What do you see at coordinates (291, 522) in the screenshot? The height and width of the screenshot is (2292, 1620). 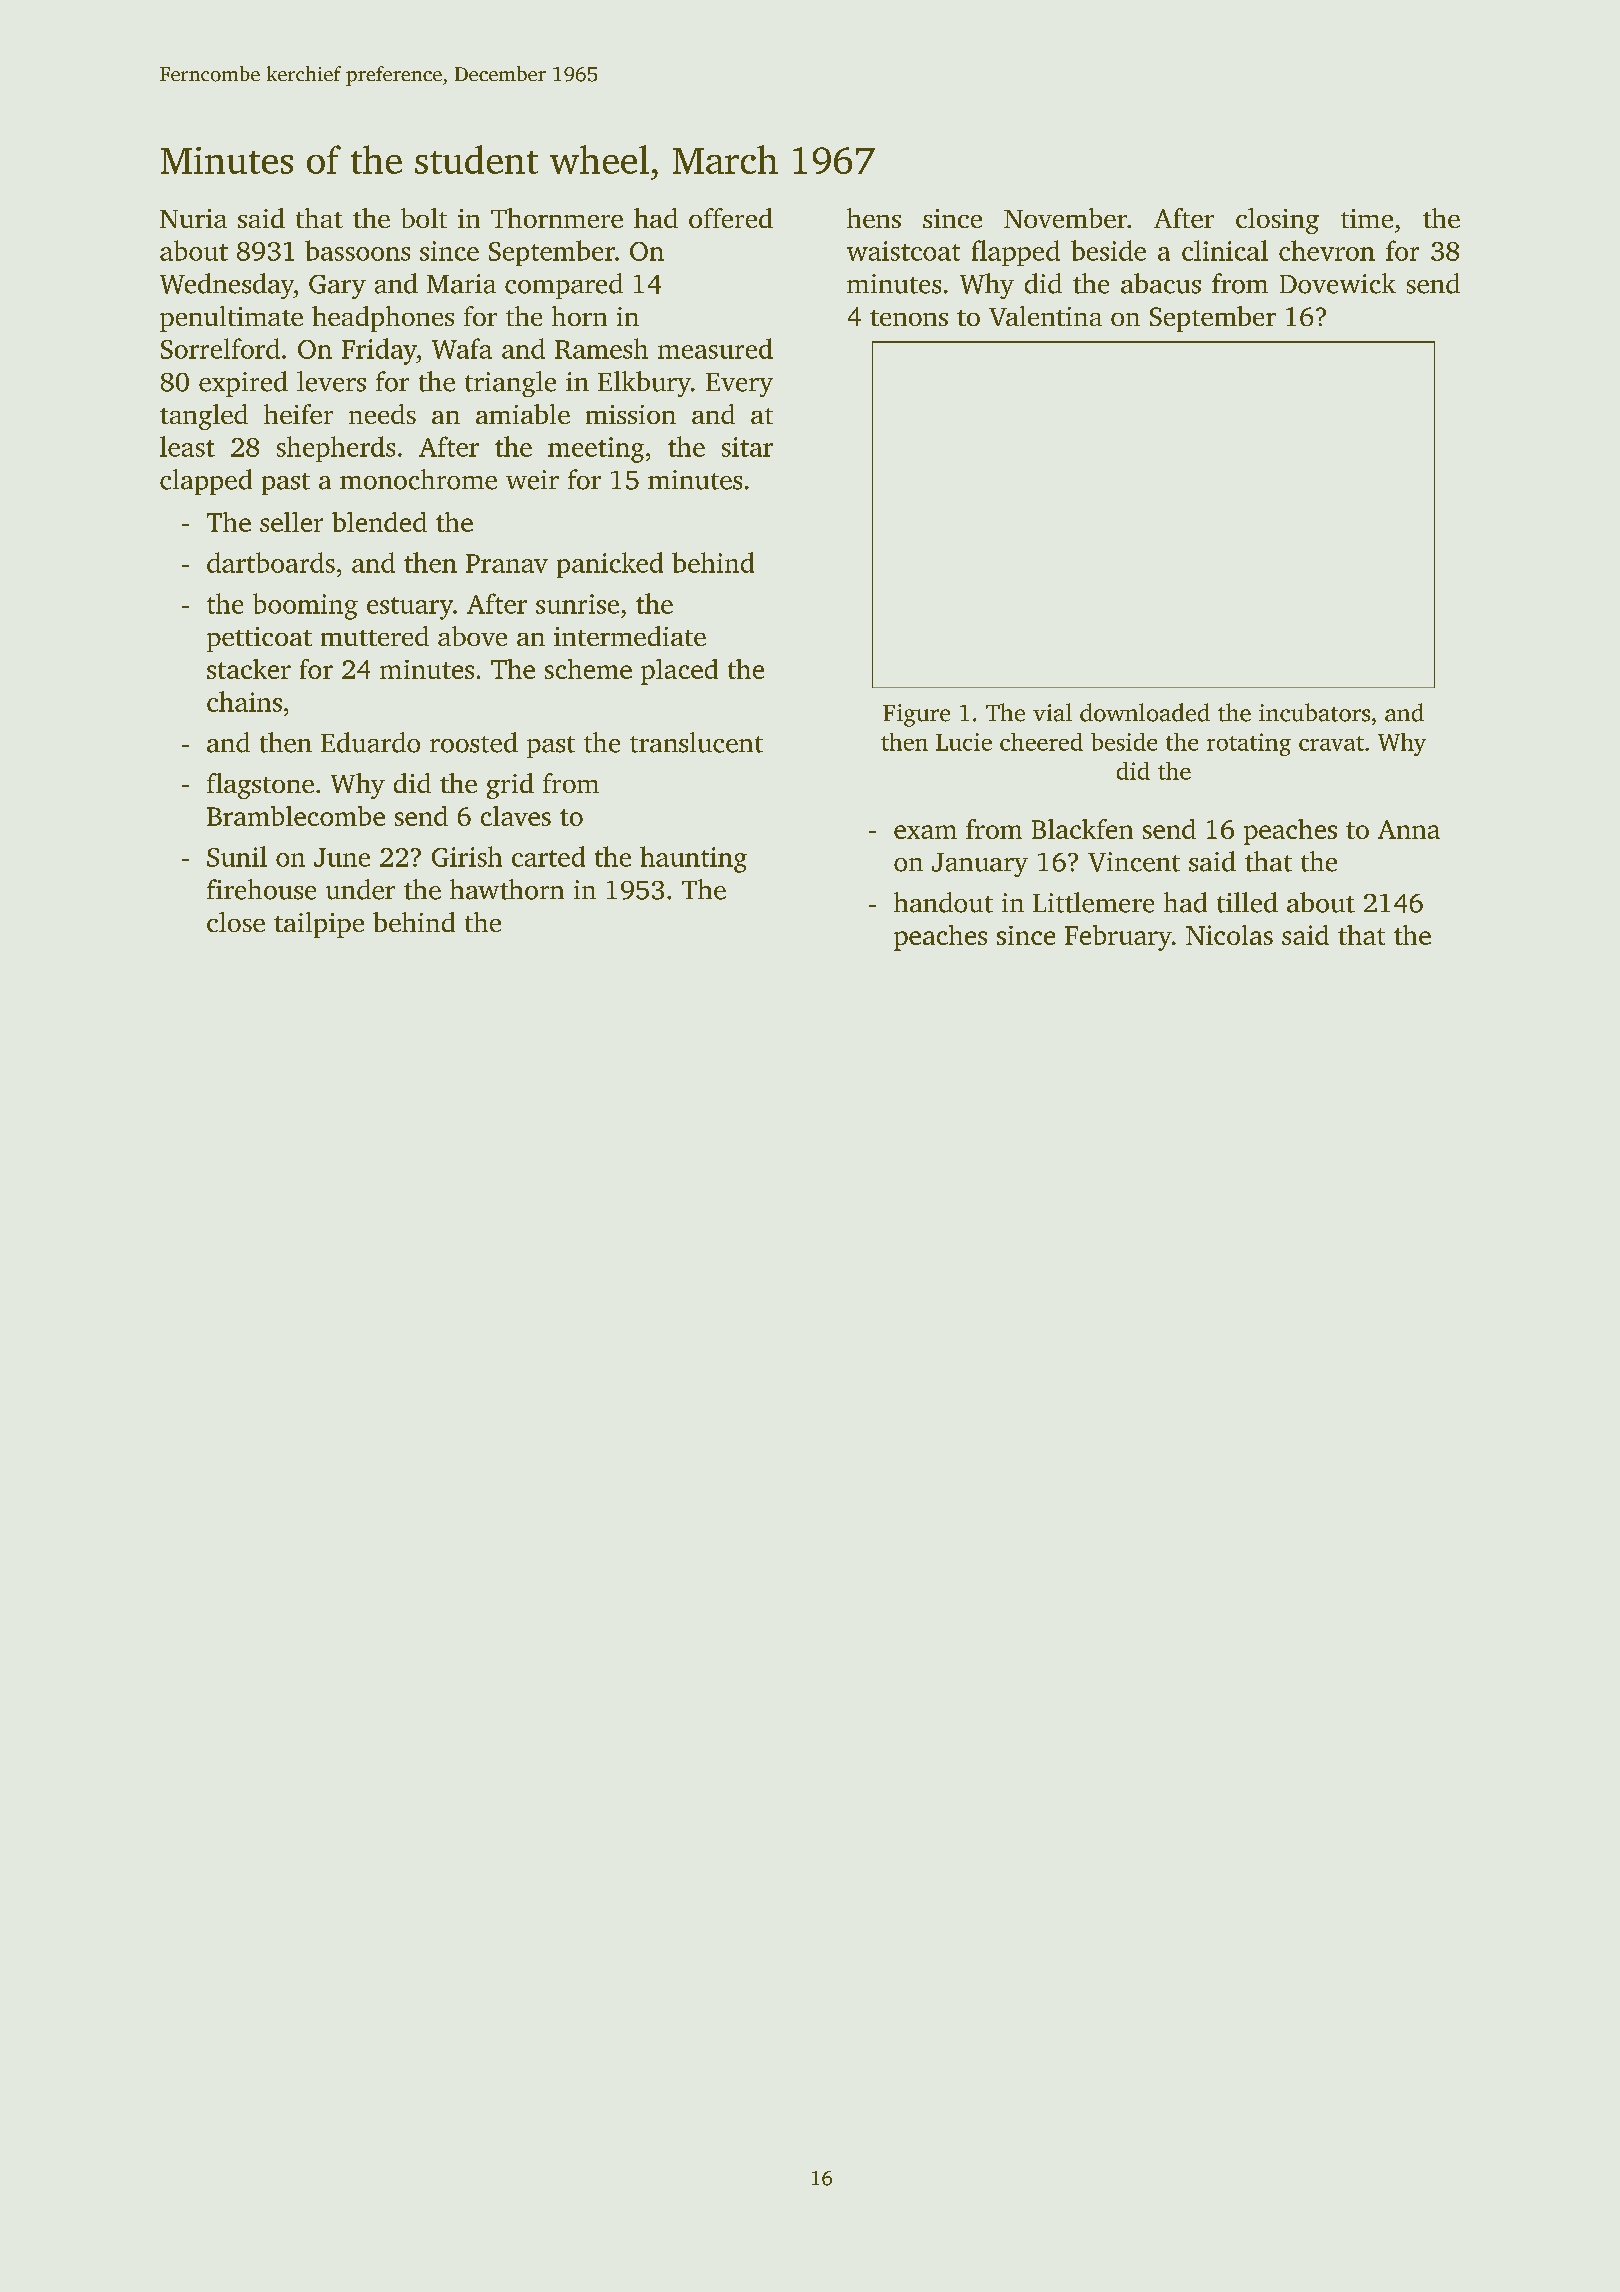 I see `seller` at bounding box center [291, 522].
